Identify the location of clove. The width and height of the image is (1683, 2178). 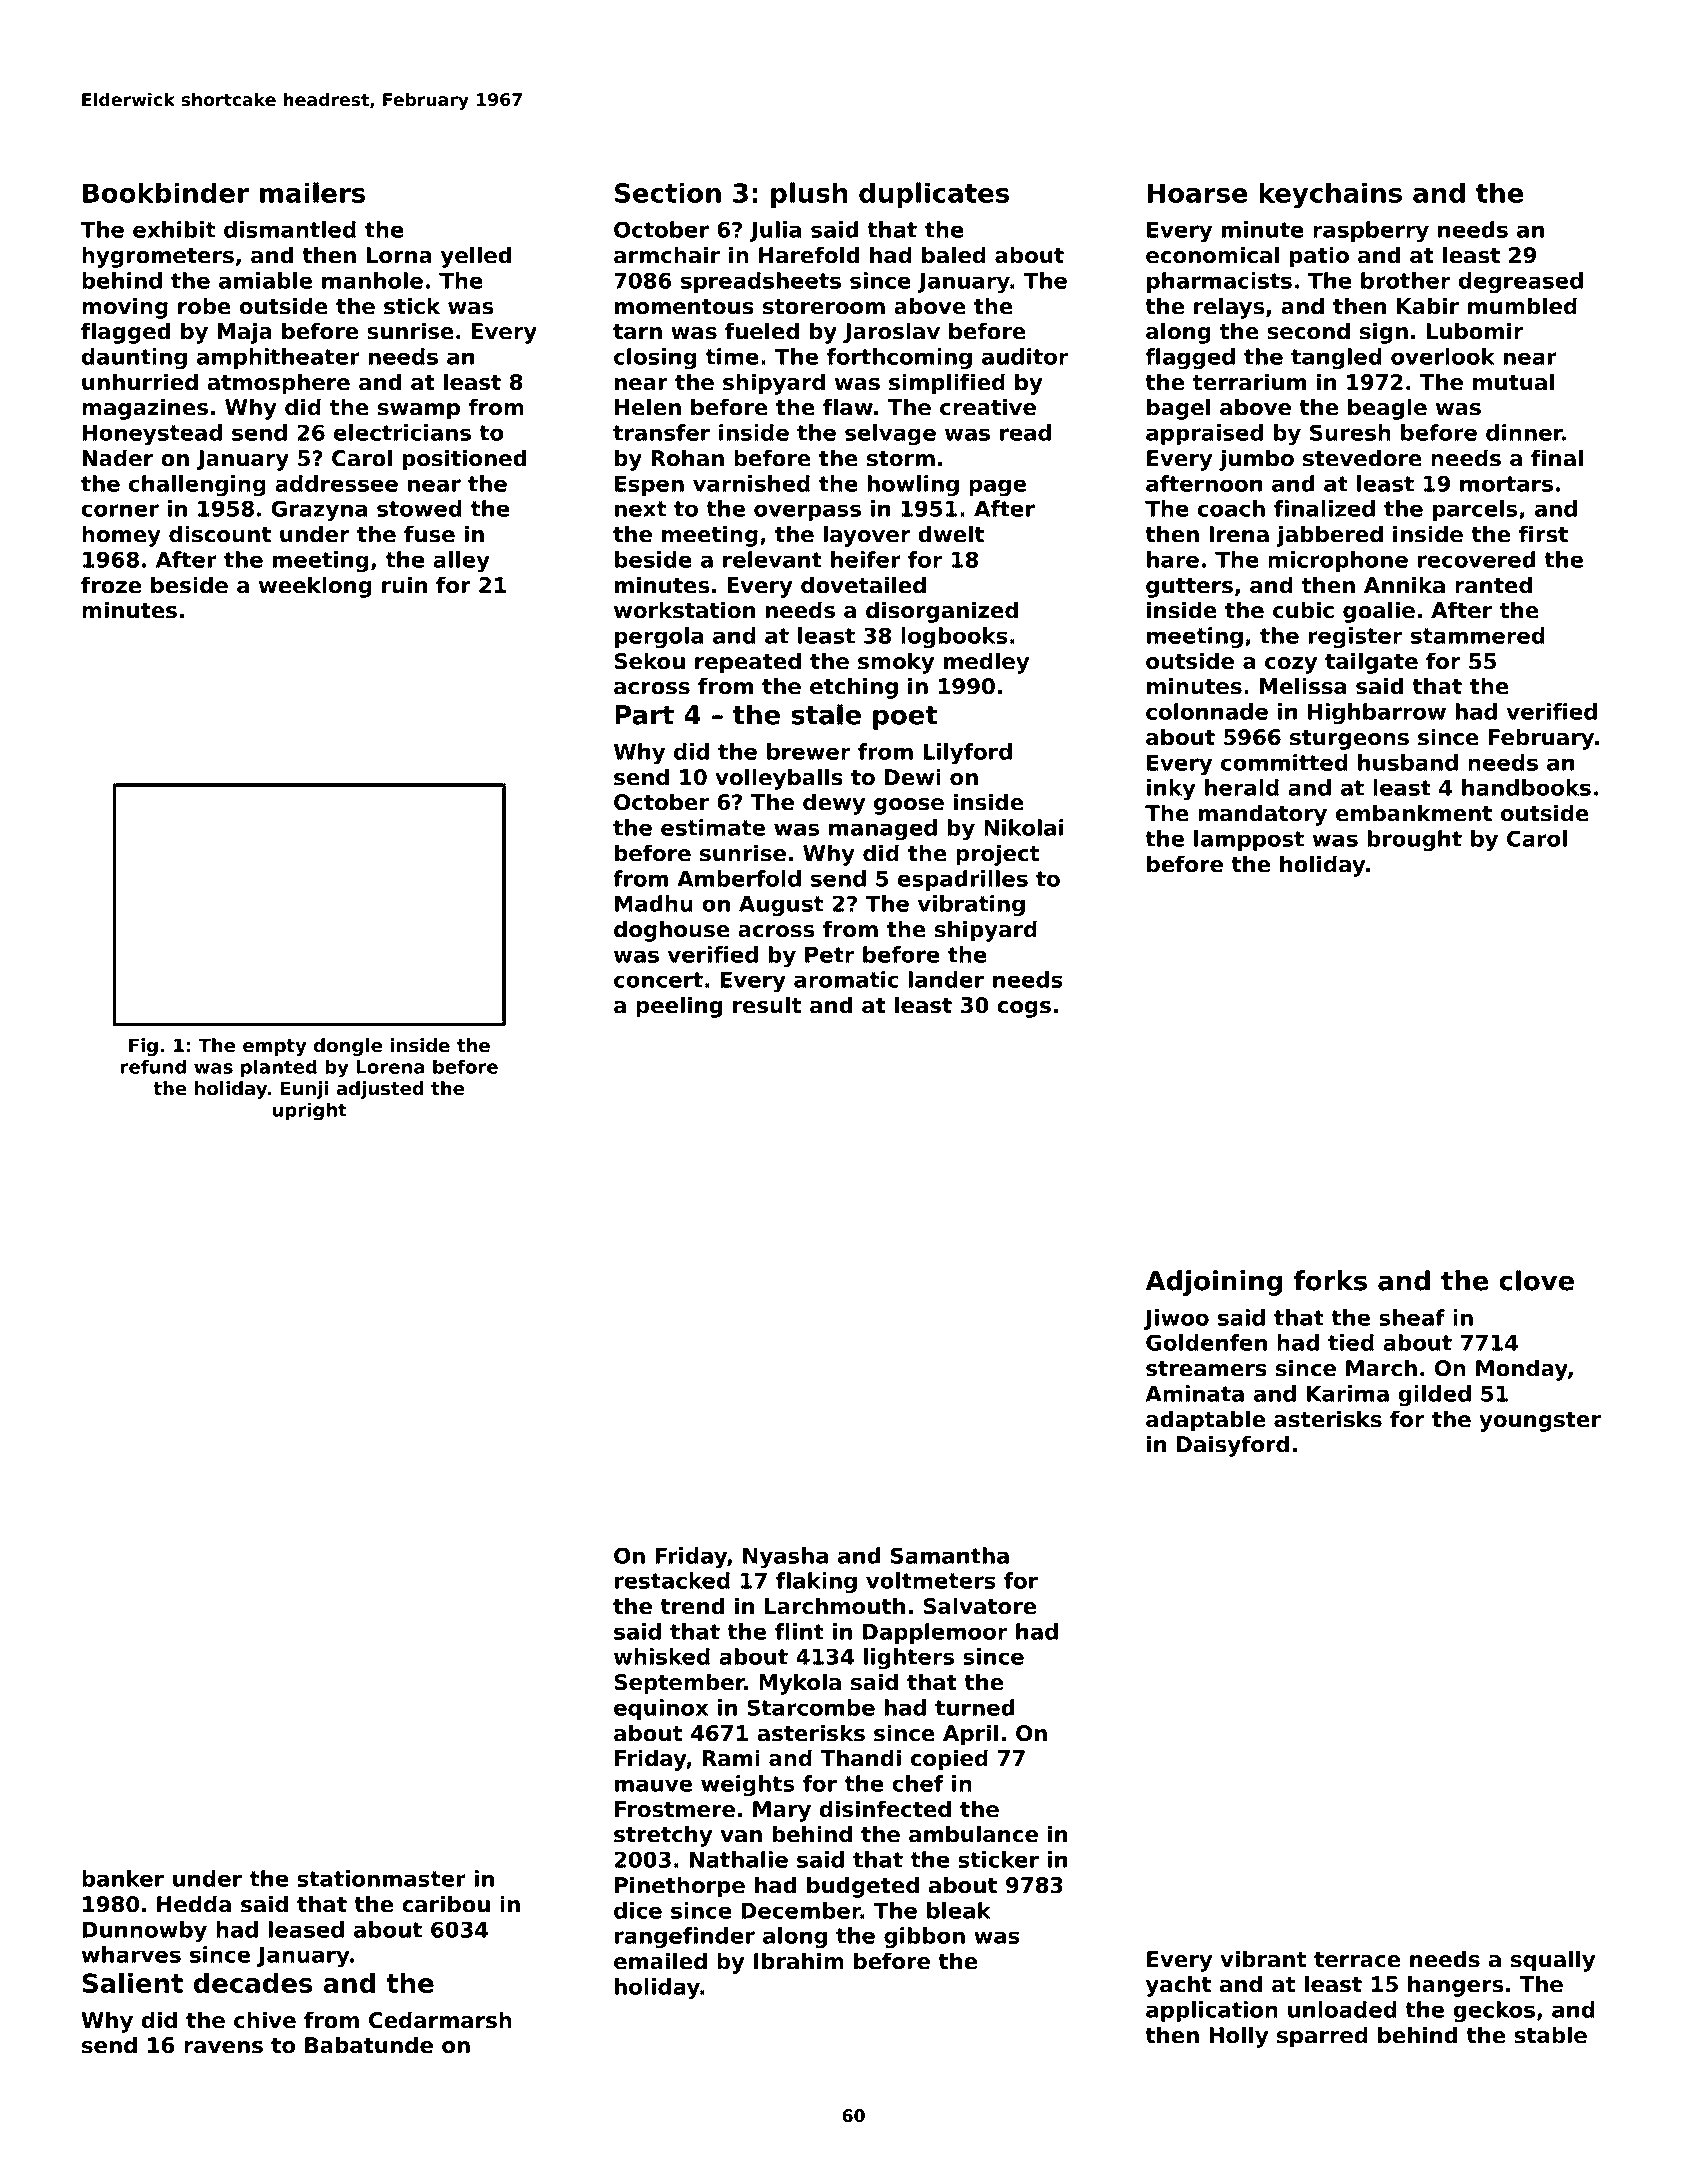
(1536, 1280).
